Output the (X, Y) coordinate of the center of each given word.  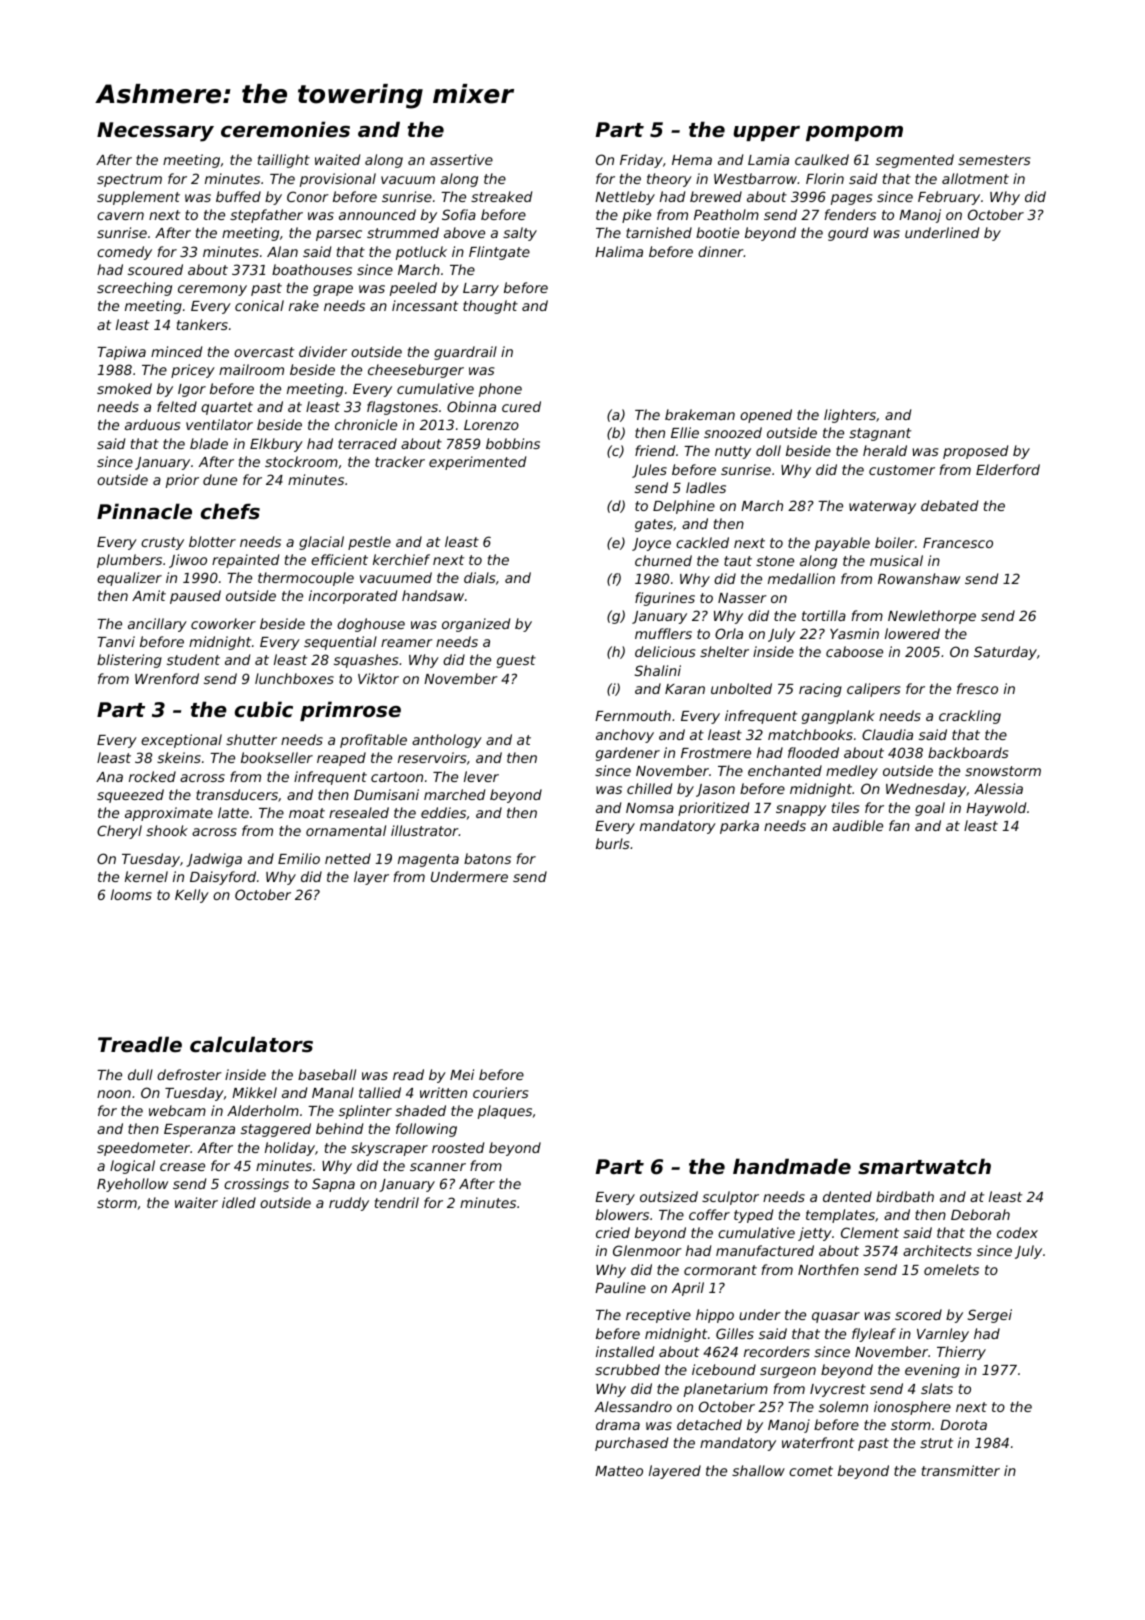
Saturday (1005, 653)
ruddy (349, 1204)
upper (766, 133)
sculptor (730, 1198)
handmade (792, 1166)
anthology (447, 741)
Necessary (155, 132)
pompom (854, 133)
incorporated (353, 597)
